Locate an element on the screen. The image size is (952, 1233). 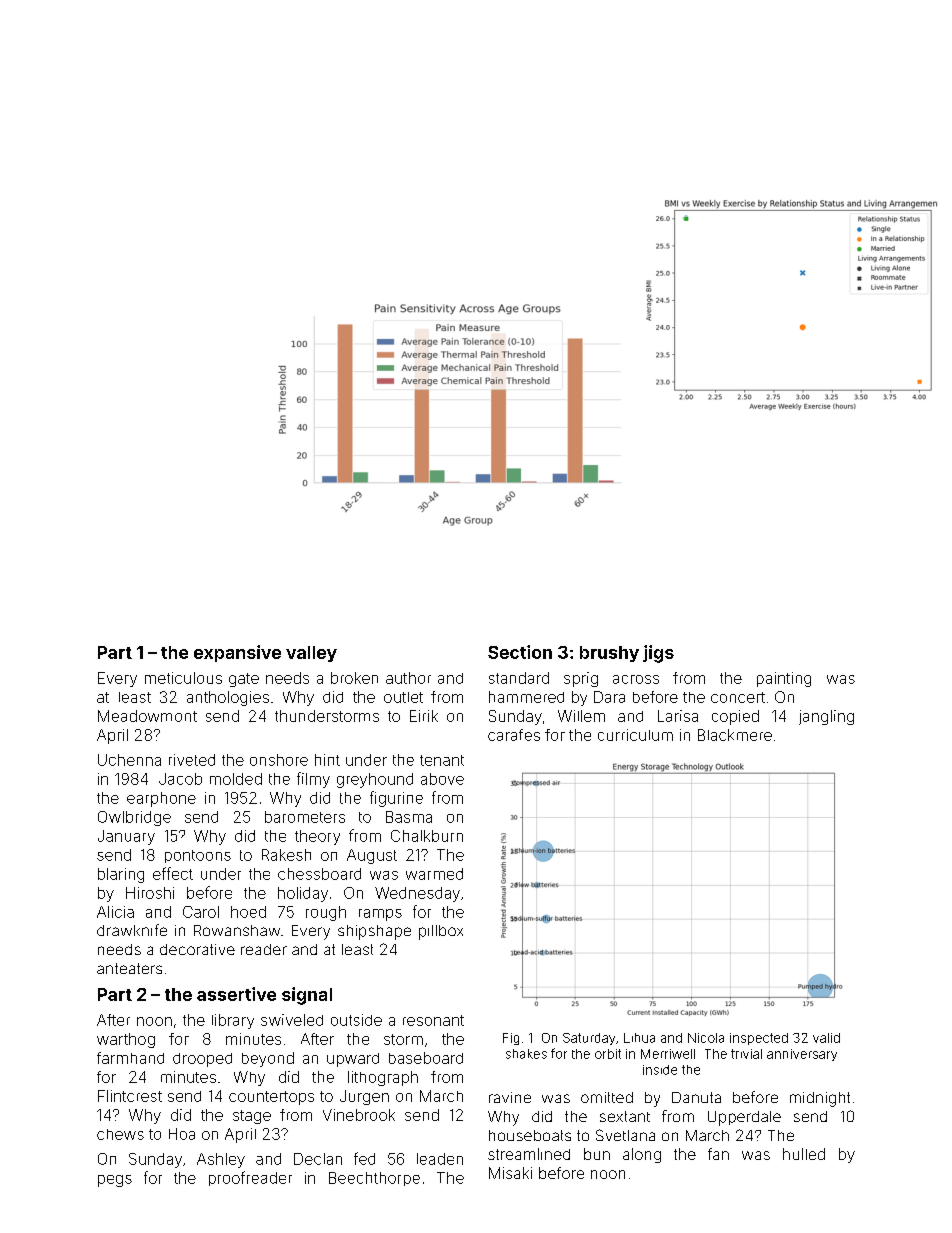
Jurgen is located at coordinates (364, 1097).
